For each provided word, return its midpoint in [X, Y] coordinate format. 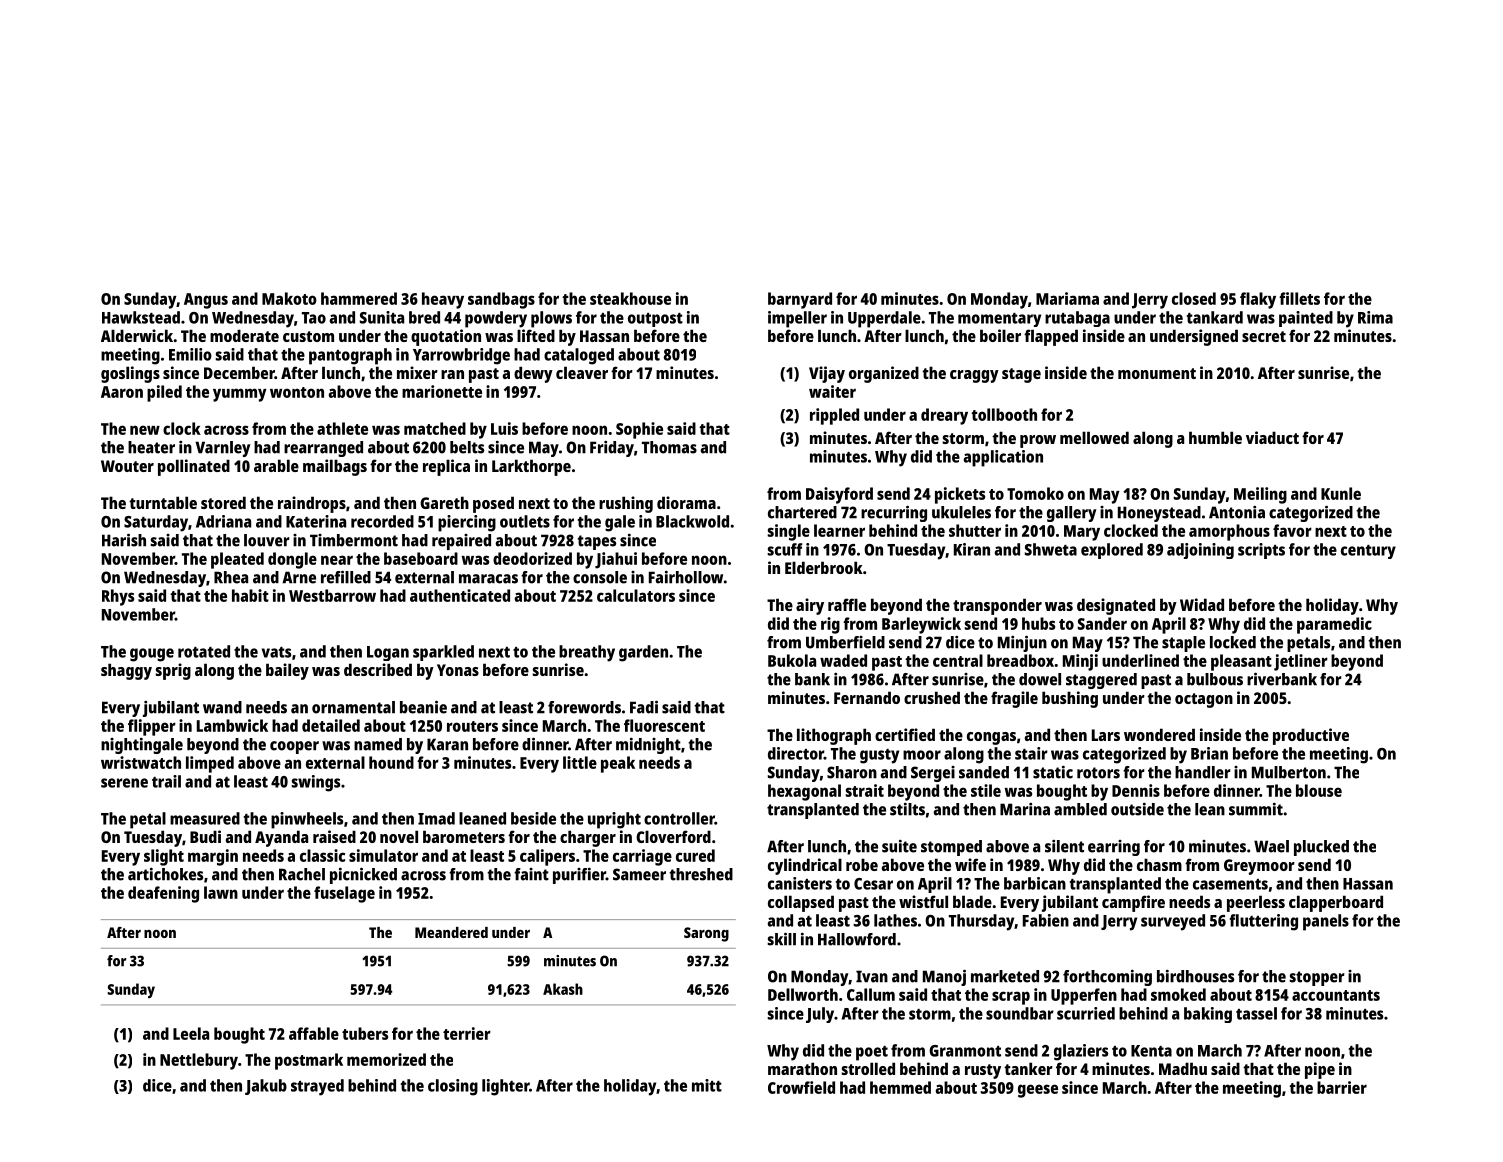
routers [472, 726]
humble [1215, 437]
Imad [436, 818]
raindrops [312, 504]
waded [843, 660]
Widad [1202, 604]
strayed [317, 1087]
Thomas [669, 447]
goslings [130, 374]
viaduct [1272, 437]
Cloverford [673, 836]
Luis [504, 428]
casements [1230, 884]
